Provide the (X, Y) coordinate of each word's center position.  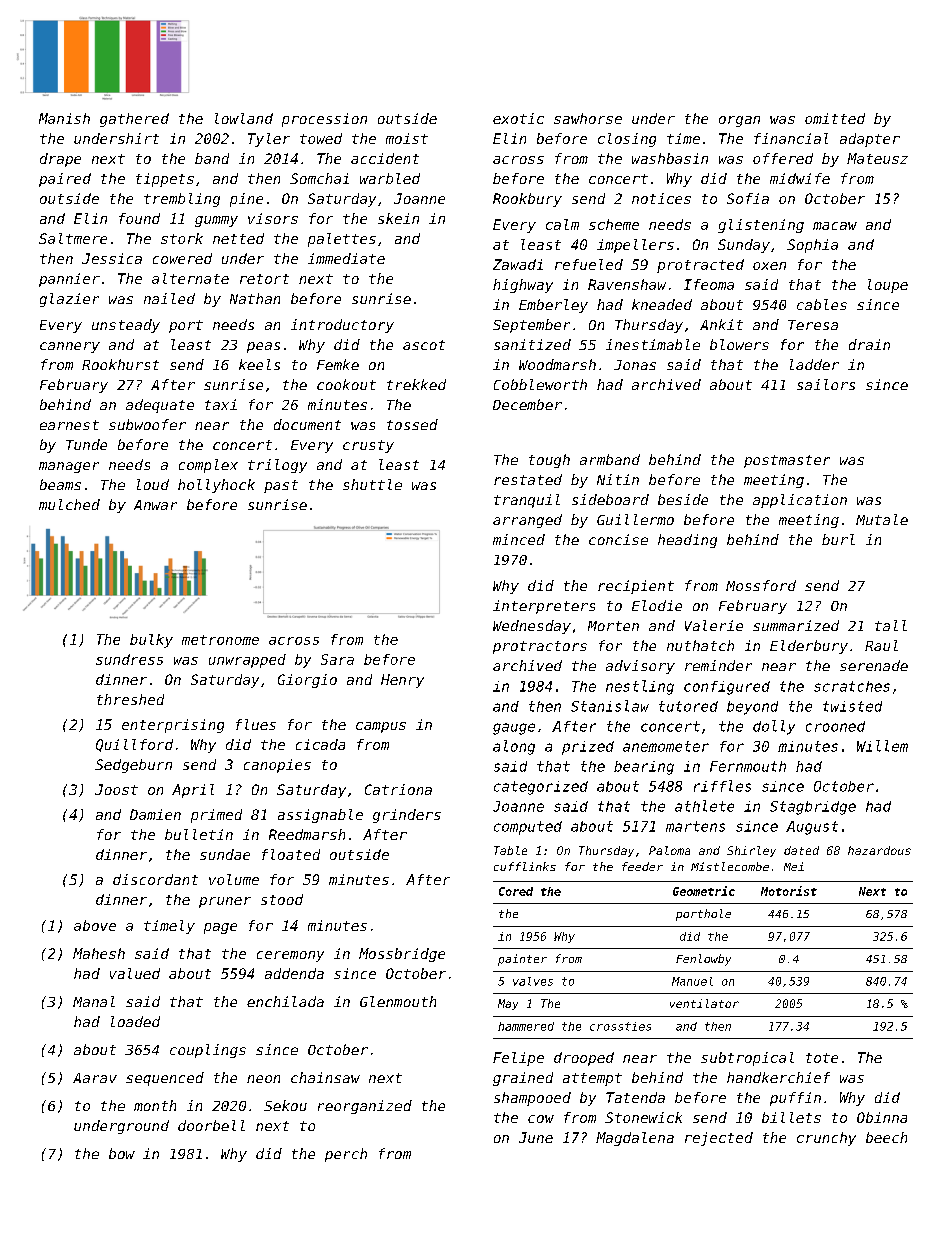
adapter (870, 140)
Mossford (761, 585)
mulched (69, 504)
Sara (337, 659)
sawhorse (588, 118)
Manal (94, 1001)
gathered (134, 120)
